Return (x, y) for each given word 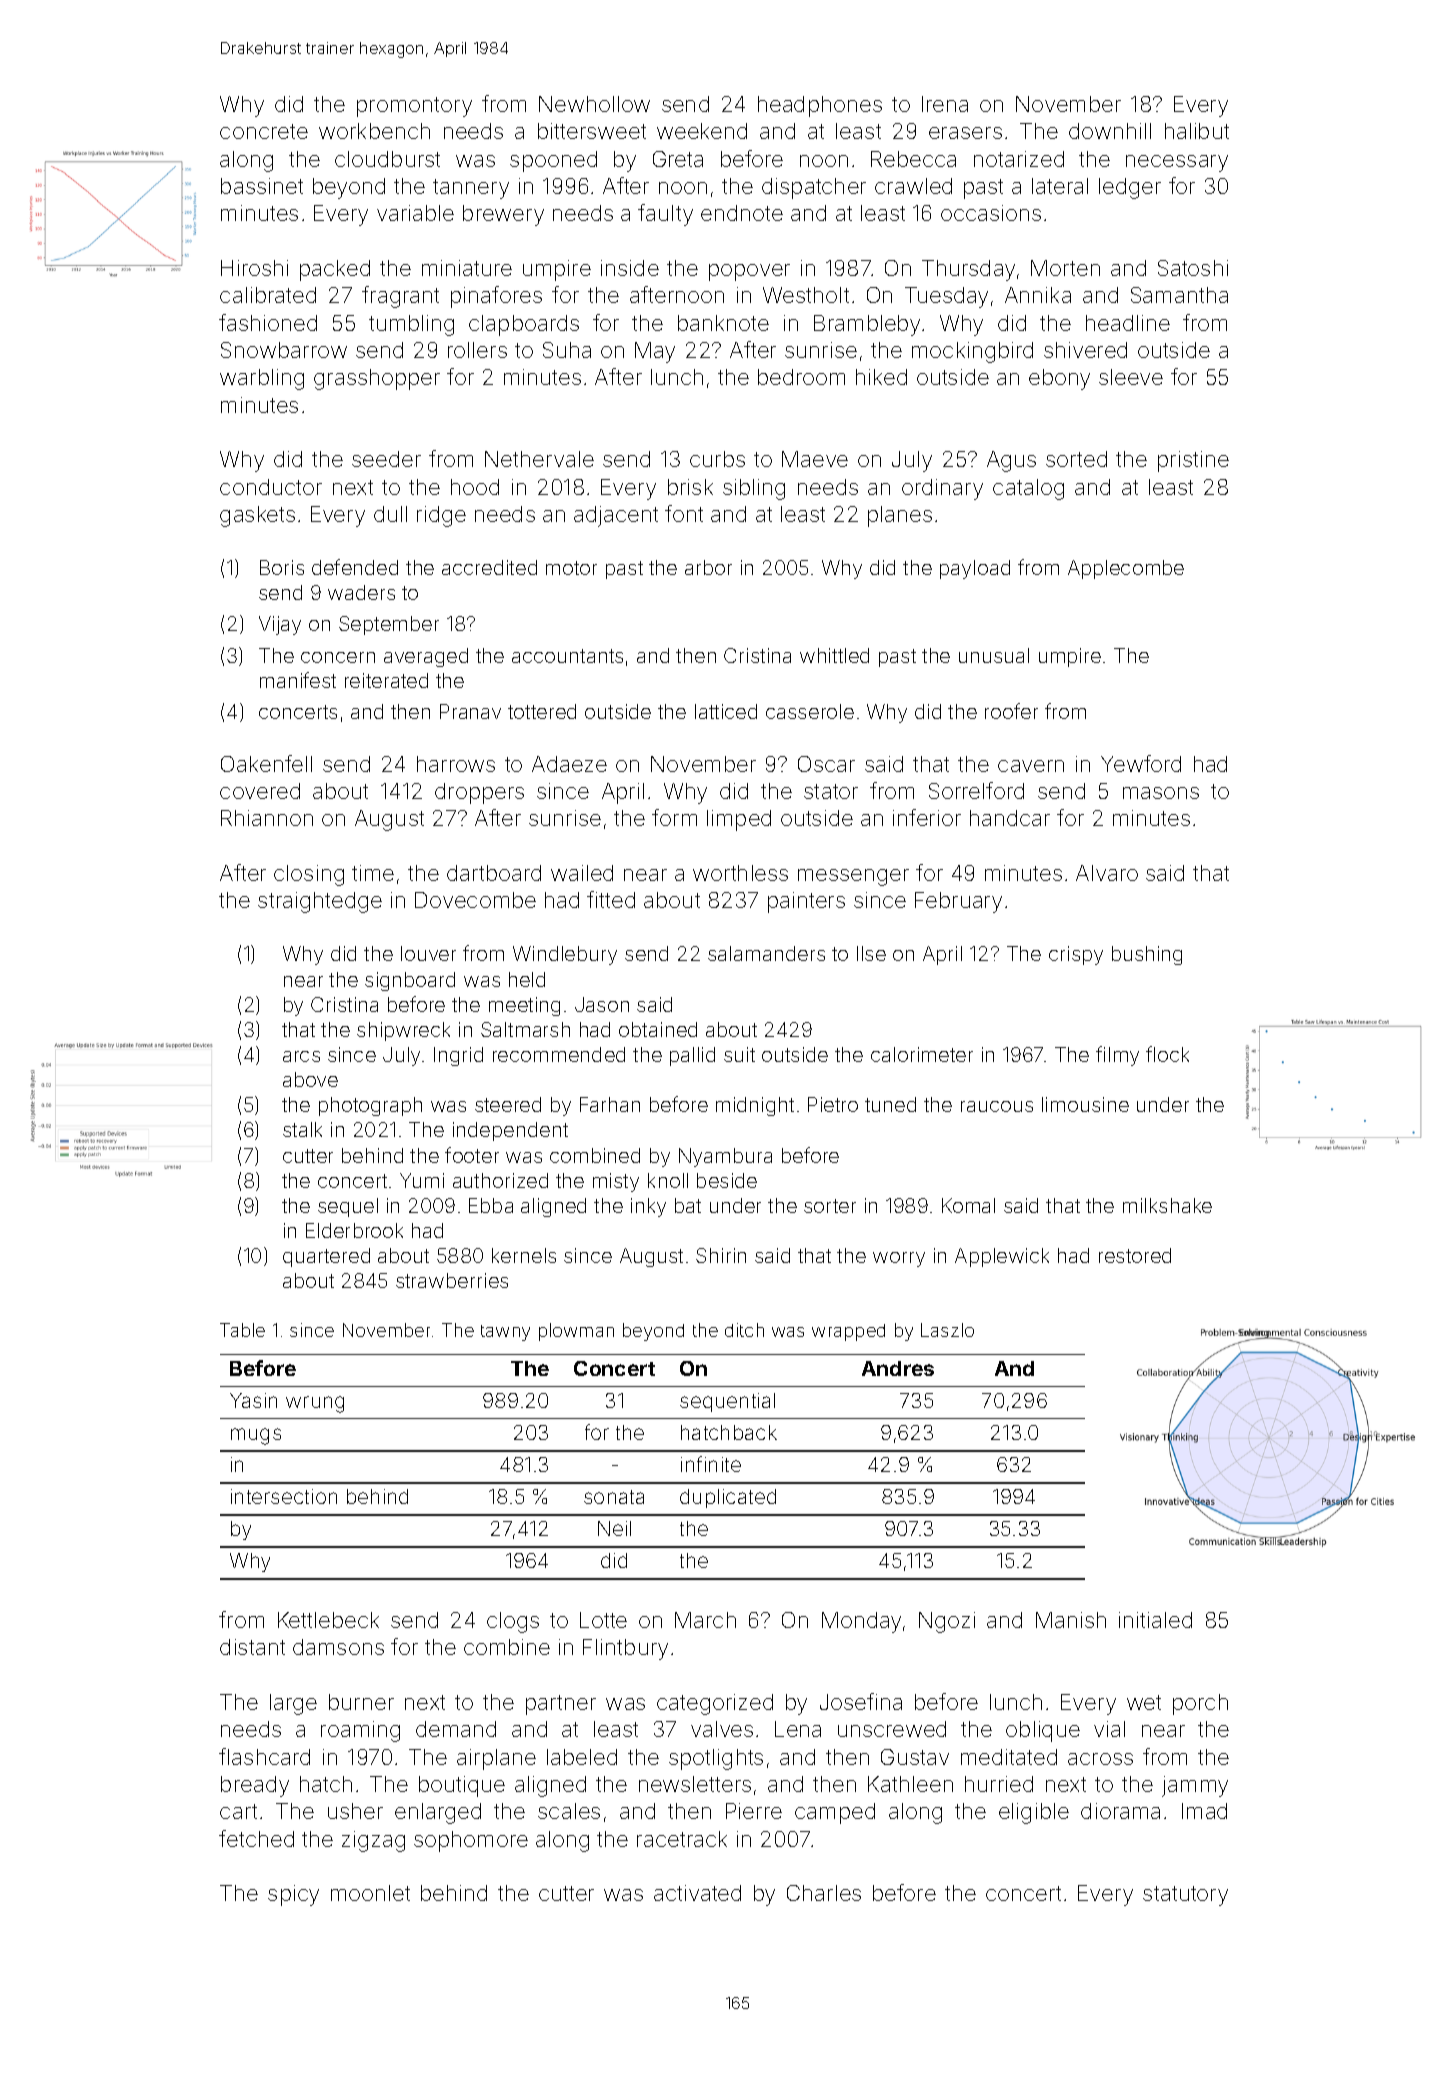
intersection (284, 1496)
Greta (678, 159)
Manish (1071, 1620)
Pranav (470, 711)
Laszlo (947, 1330)
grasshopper (377, 379)
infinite (711, 1464)
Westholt (806, 295)
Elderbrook (354, 1230)
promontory (414, 107)
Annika (1038, 295)
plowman (576, 1332)
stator (831, 791)
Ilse (871, 953)
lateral (1060, 186)
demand (456, 1729)
